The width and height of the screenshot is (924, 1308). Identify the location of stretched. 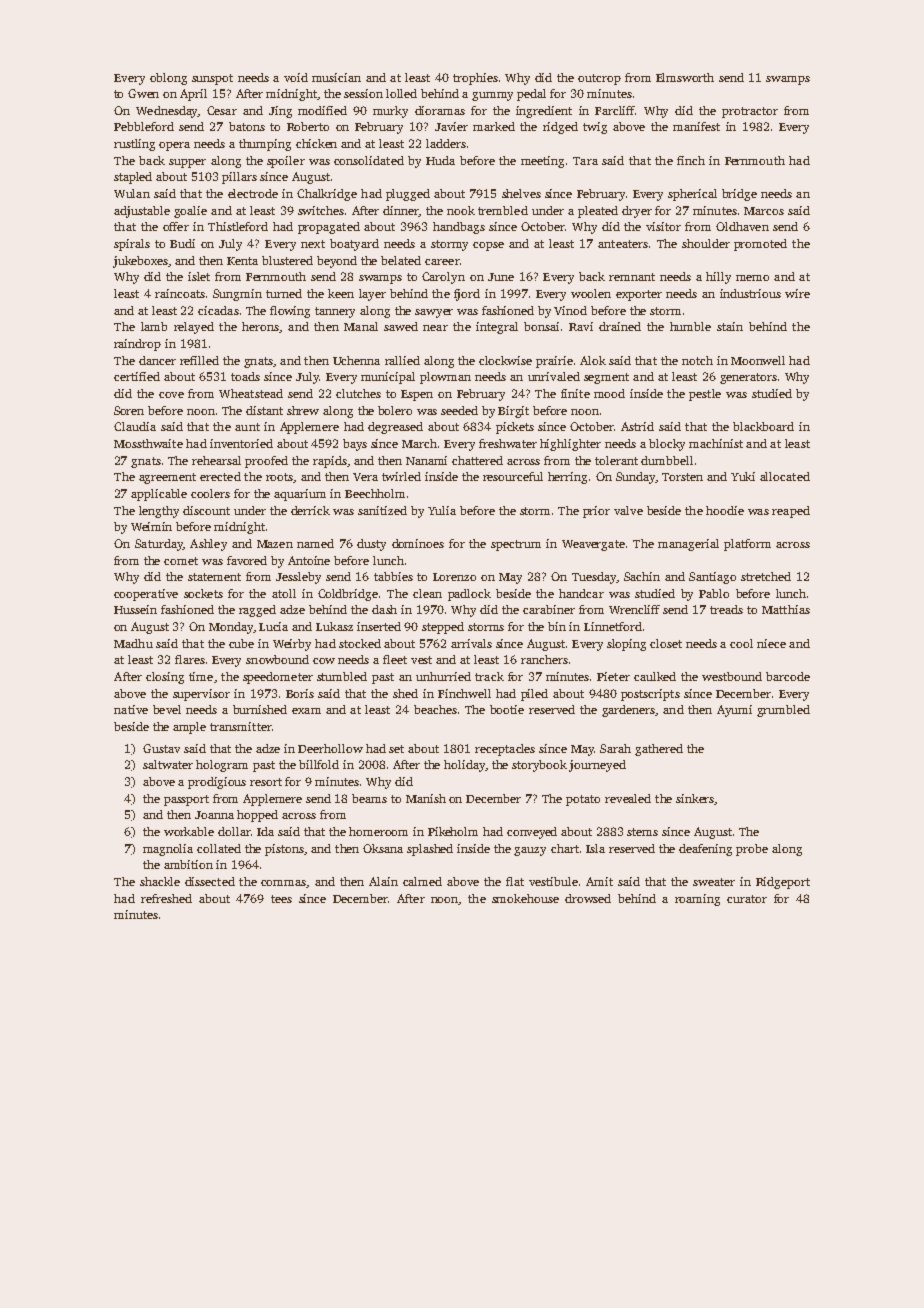
(766, 576).
